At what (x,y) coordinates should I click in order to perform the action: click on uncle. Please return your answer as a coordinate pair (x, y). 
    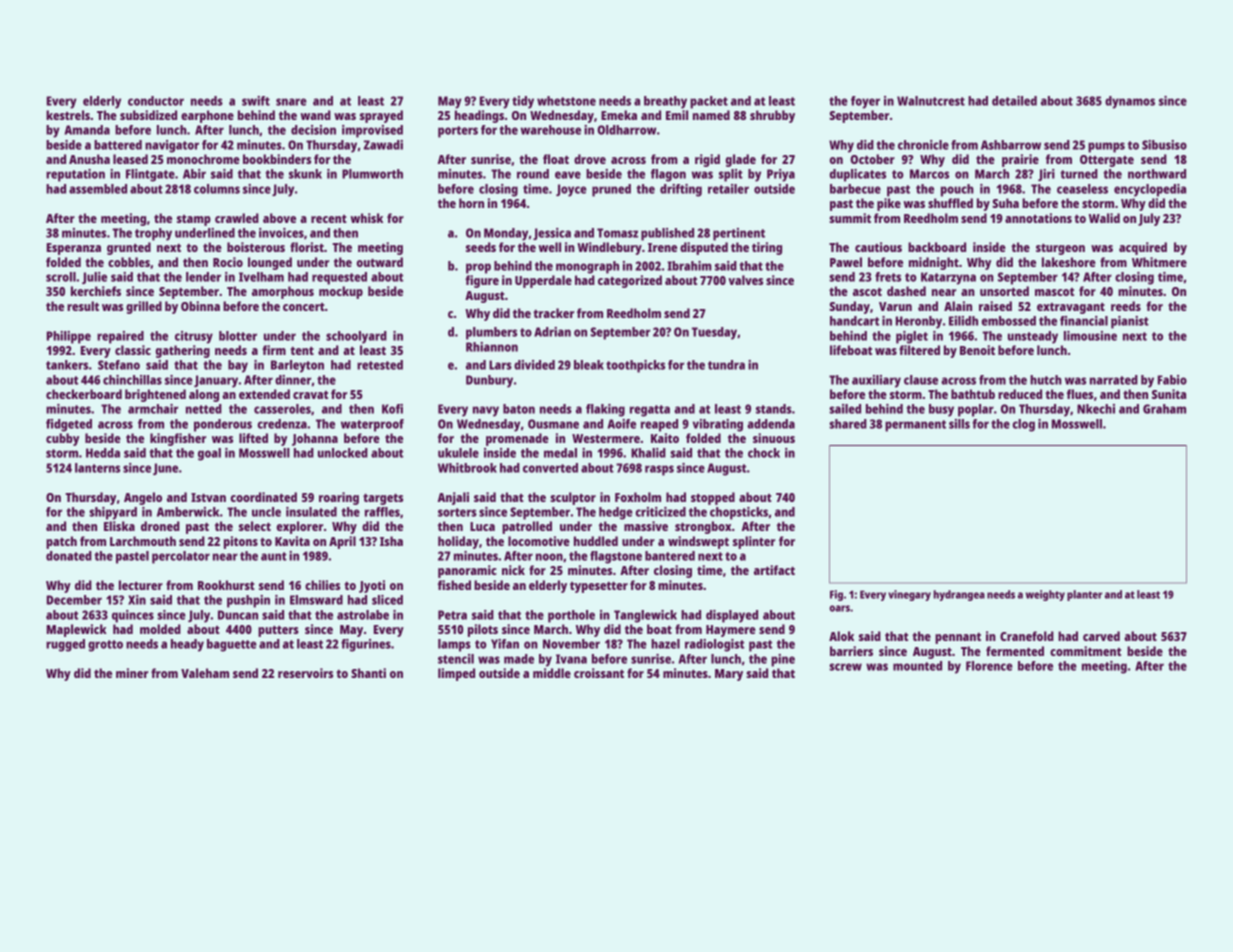
    Looking at the image, I should click on (266, 512).
